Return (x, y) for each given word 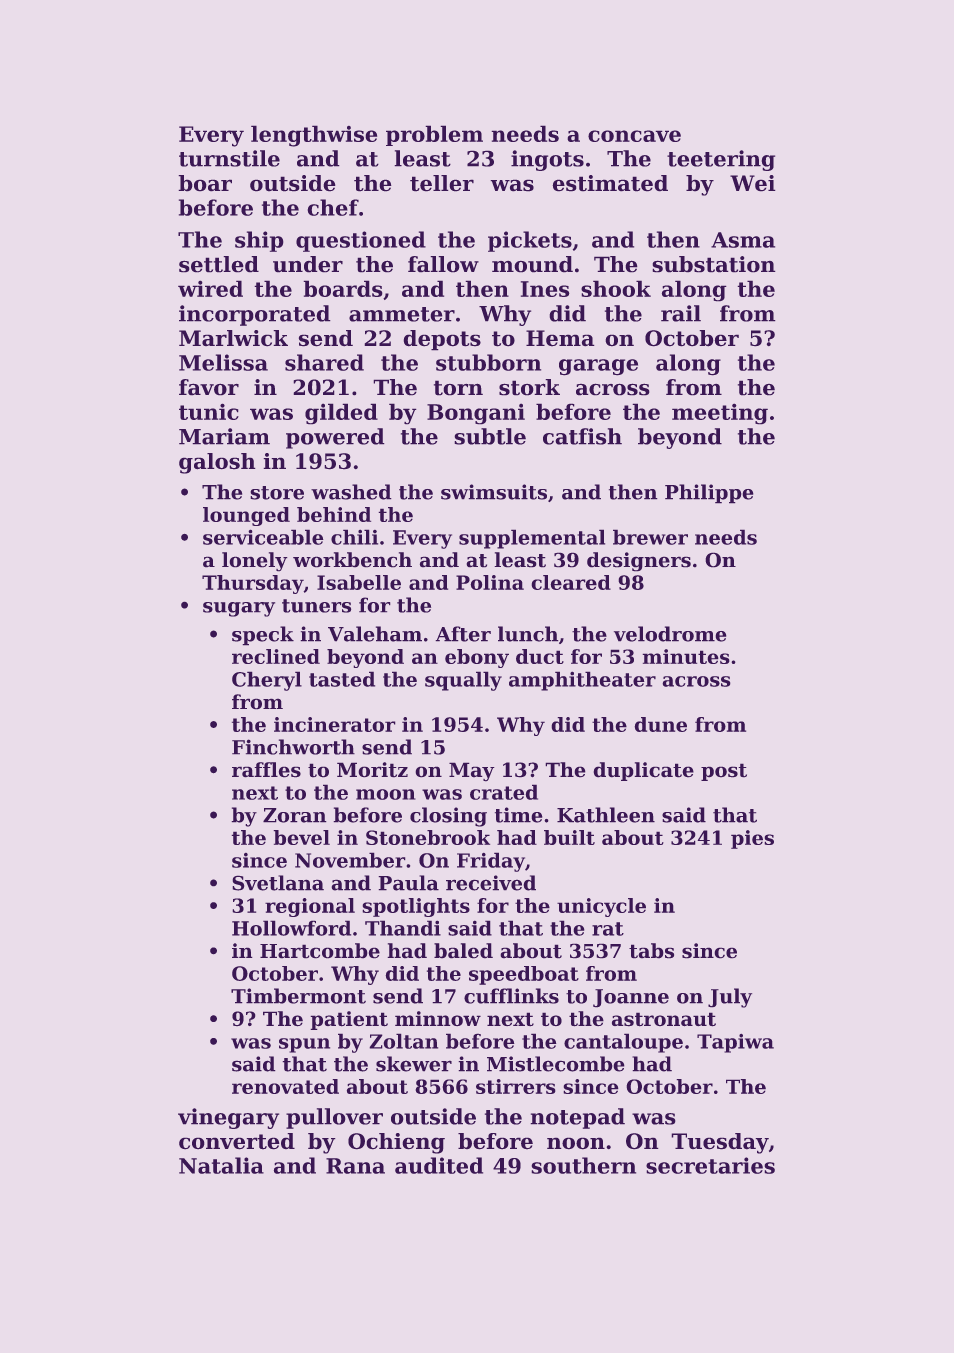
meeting (720, 414)
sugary (239, 609)
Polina (490, 582)
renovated (285, 1086)
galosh (217, 463)
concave (634, 136)
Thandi (403, 928)
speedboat (524, 975)
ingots (547, 160)
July (730, 998)
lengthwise (314, 136)
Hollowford (291, 928)
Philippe (709, 494)
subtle (490, 436)
